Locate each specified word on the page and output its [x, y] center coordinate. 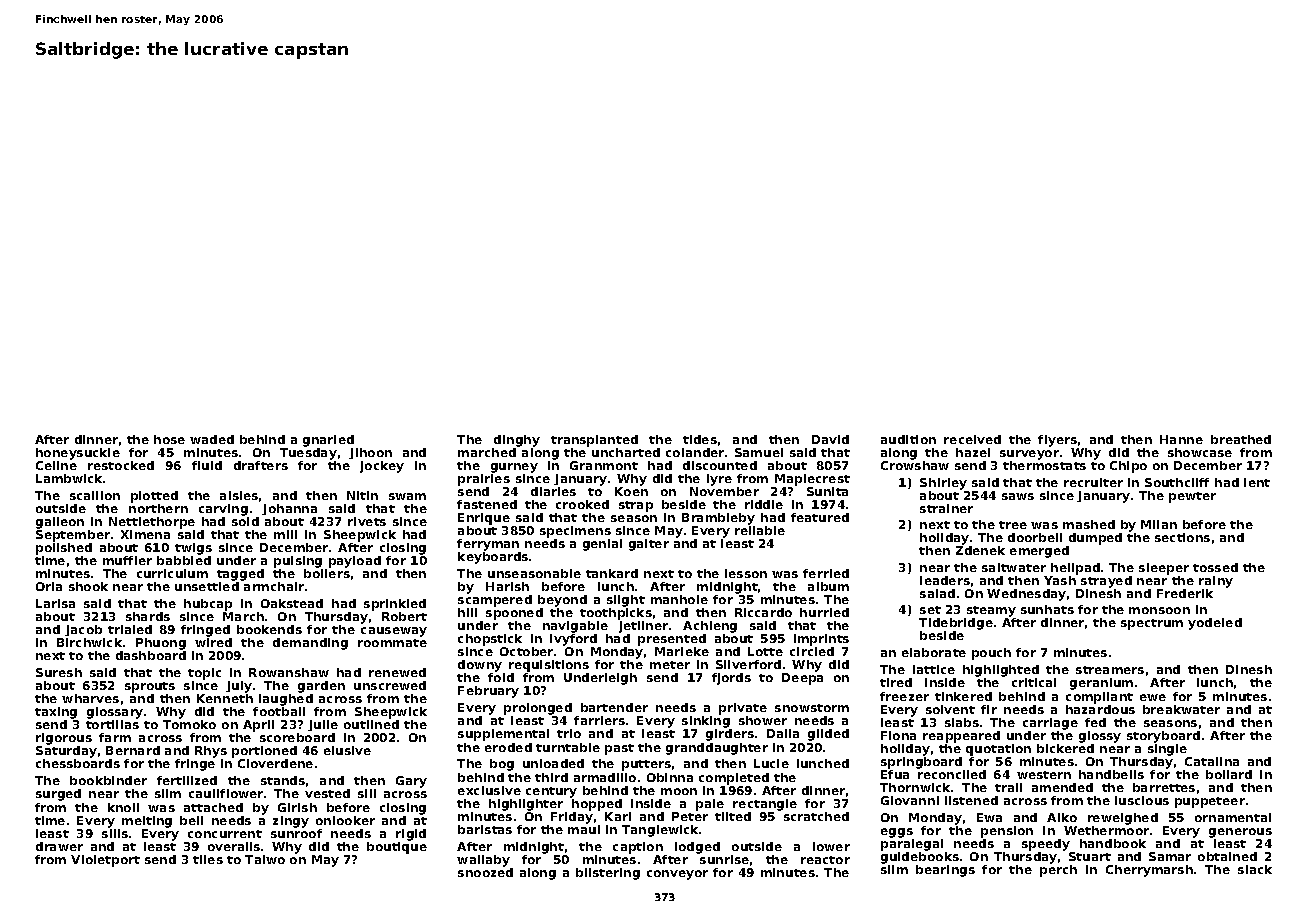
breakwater [1181, 709]
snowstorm [812, 708]
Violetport [105, 861]
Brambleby [718, 519]
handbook [1113, 843]
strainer [946, 508]
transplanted [594, 441]
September [73, 536]
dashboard [151, 655]
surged [58, 795]
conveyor [677, 875]
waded [212, 439]
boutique [397, 848]
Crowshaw [915, 465]
